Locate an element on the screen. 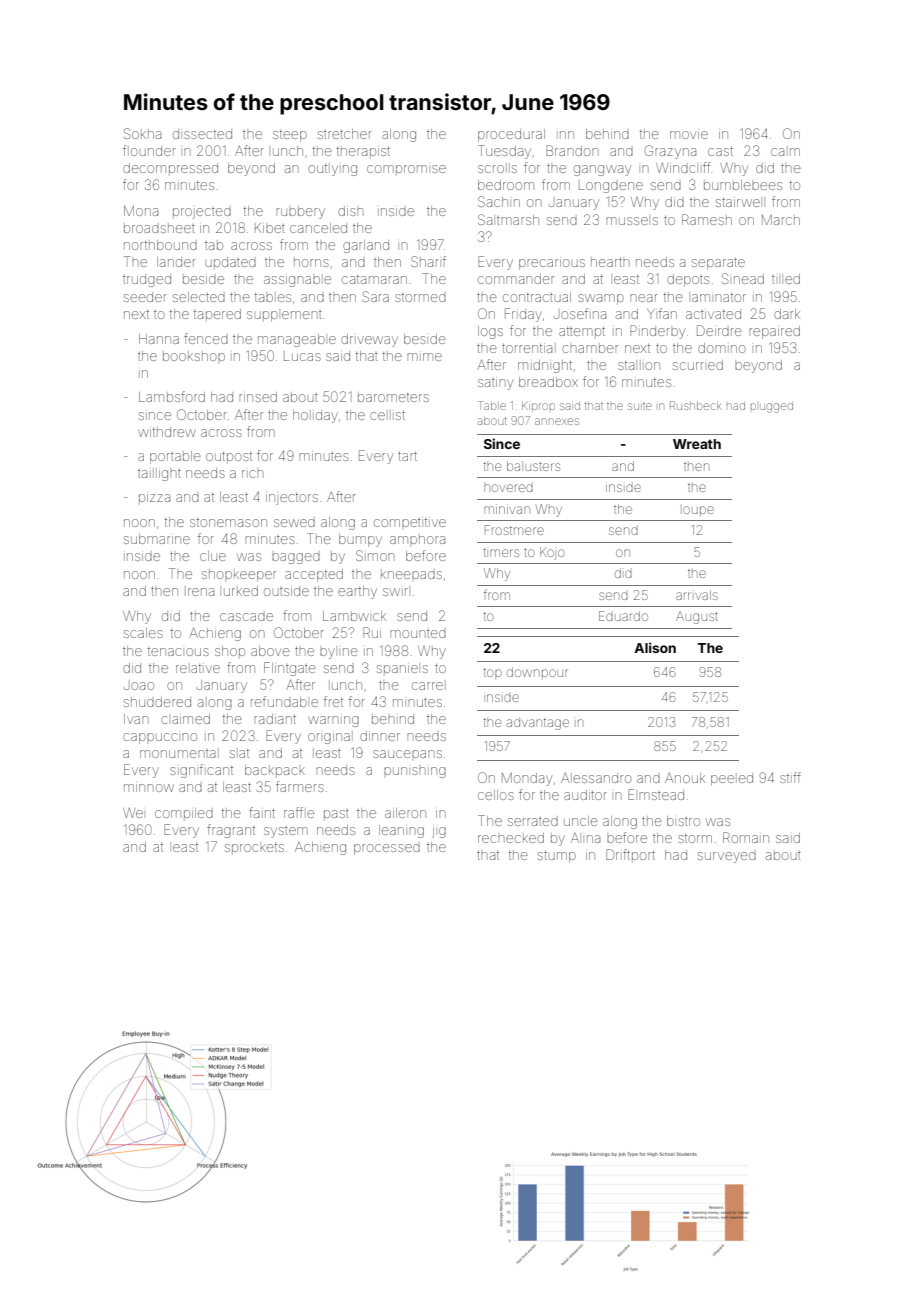 The height and width of the screenshot is (1308, 924). cellist is located at coordinates (387, 415).
